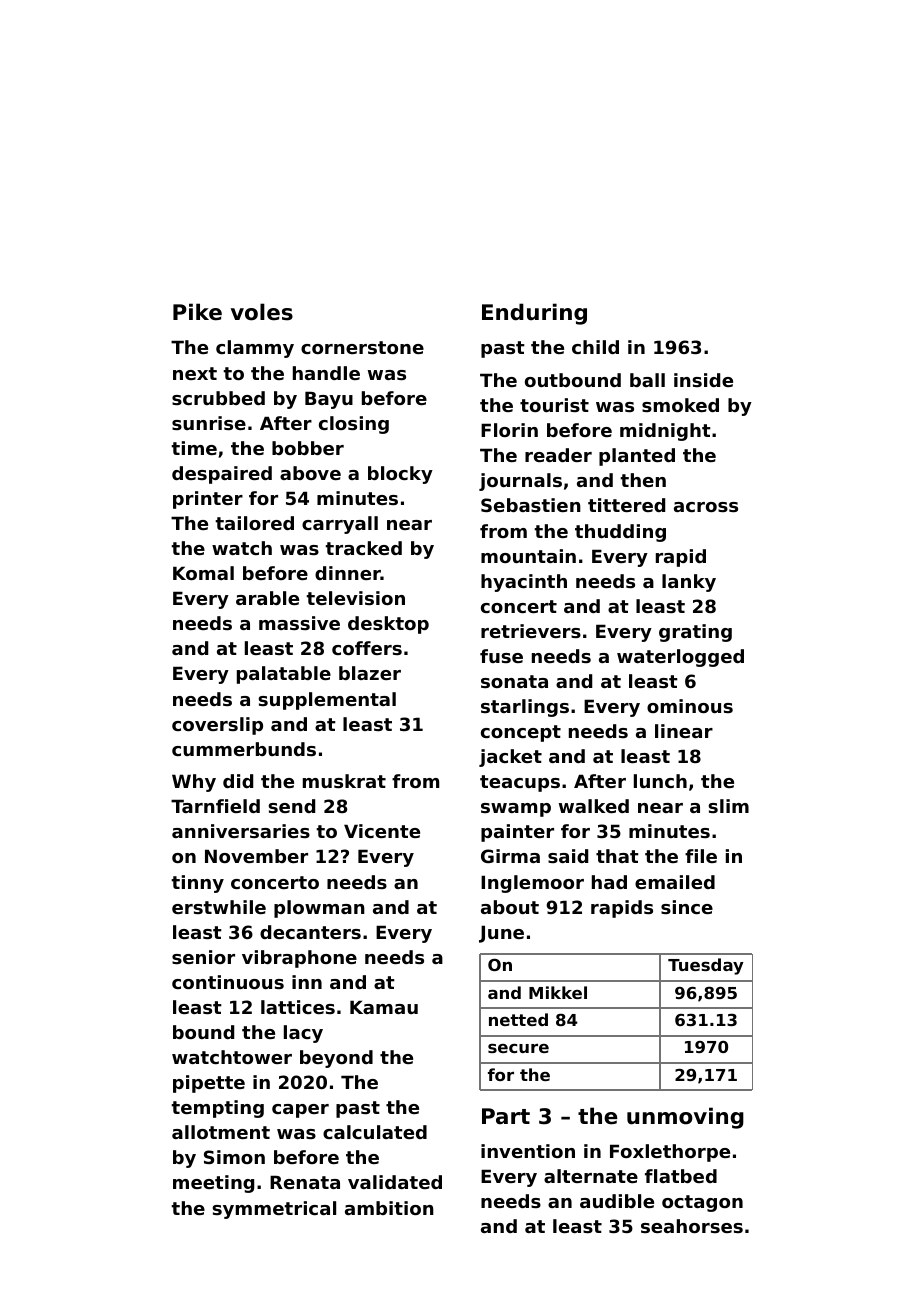 The width and height of the document is (924, 1311). Describe the element at coordinates (647, 380) in the document. I see `ball` at that location.
